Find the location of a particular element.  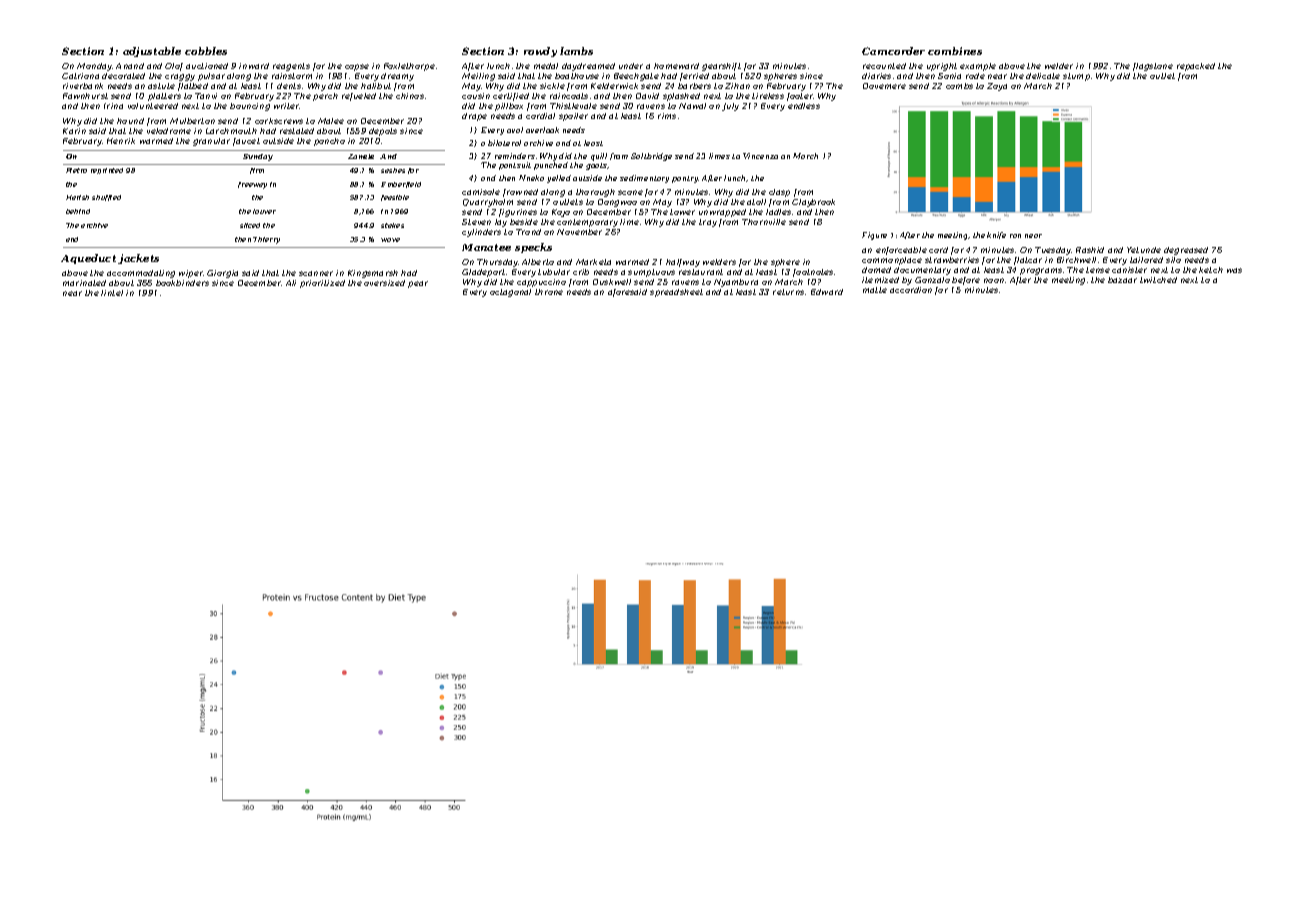

cobbles is located at coordinates (206, 51).
